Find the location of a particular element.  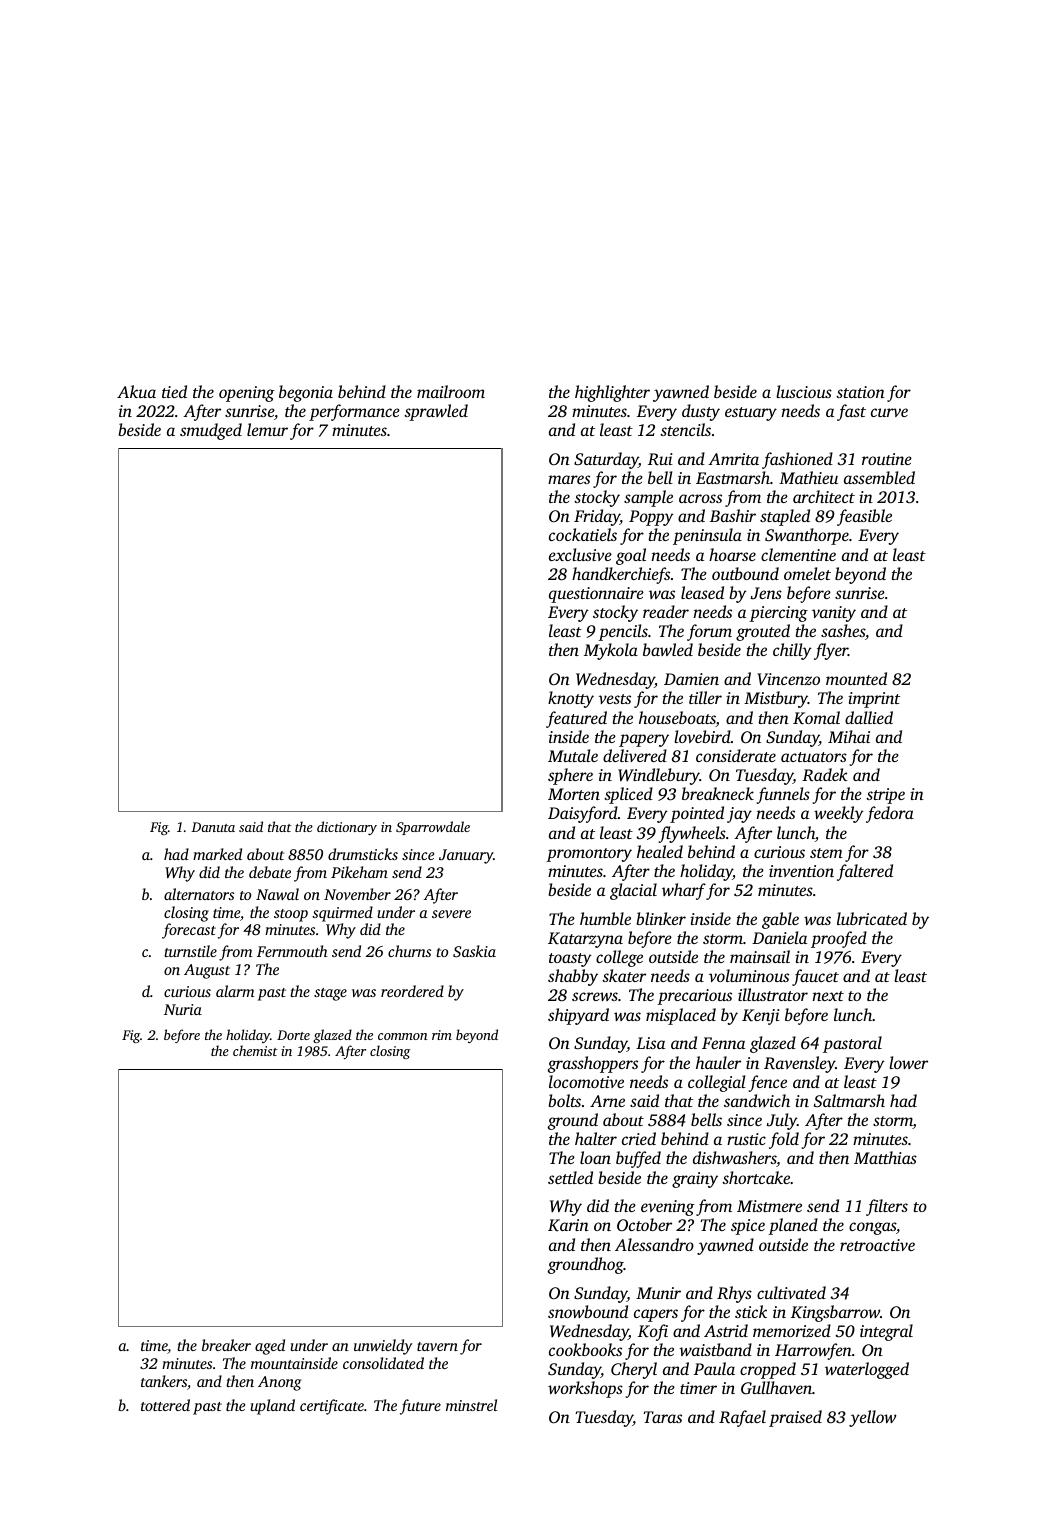

Saturday is located at coordinates (606, 460).
